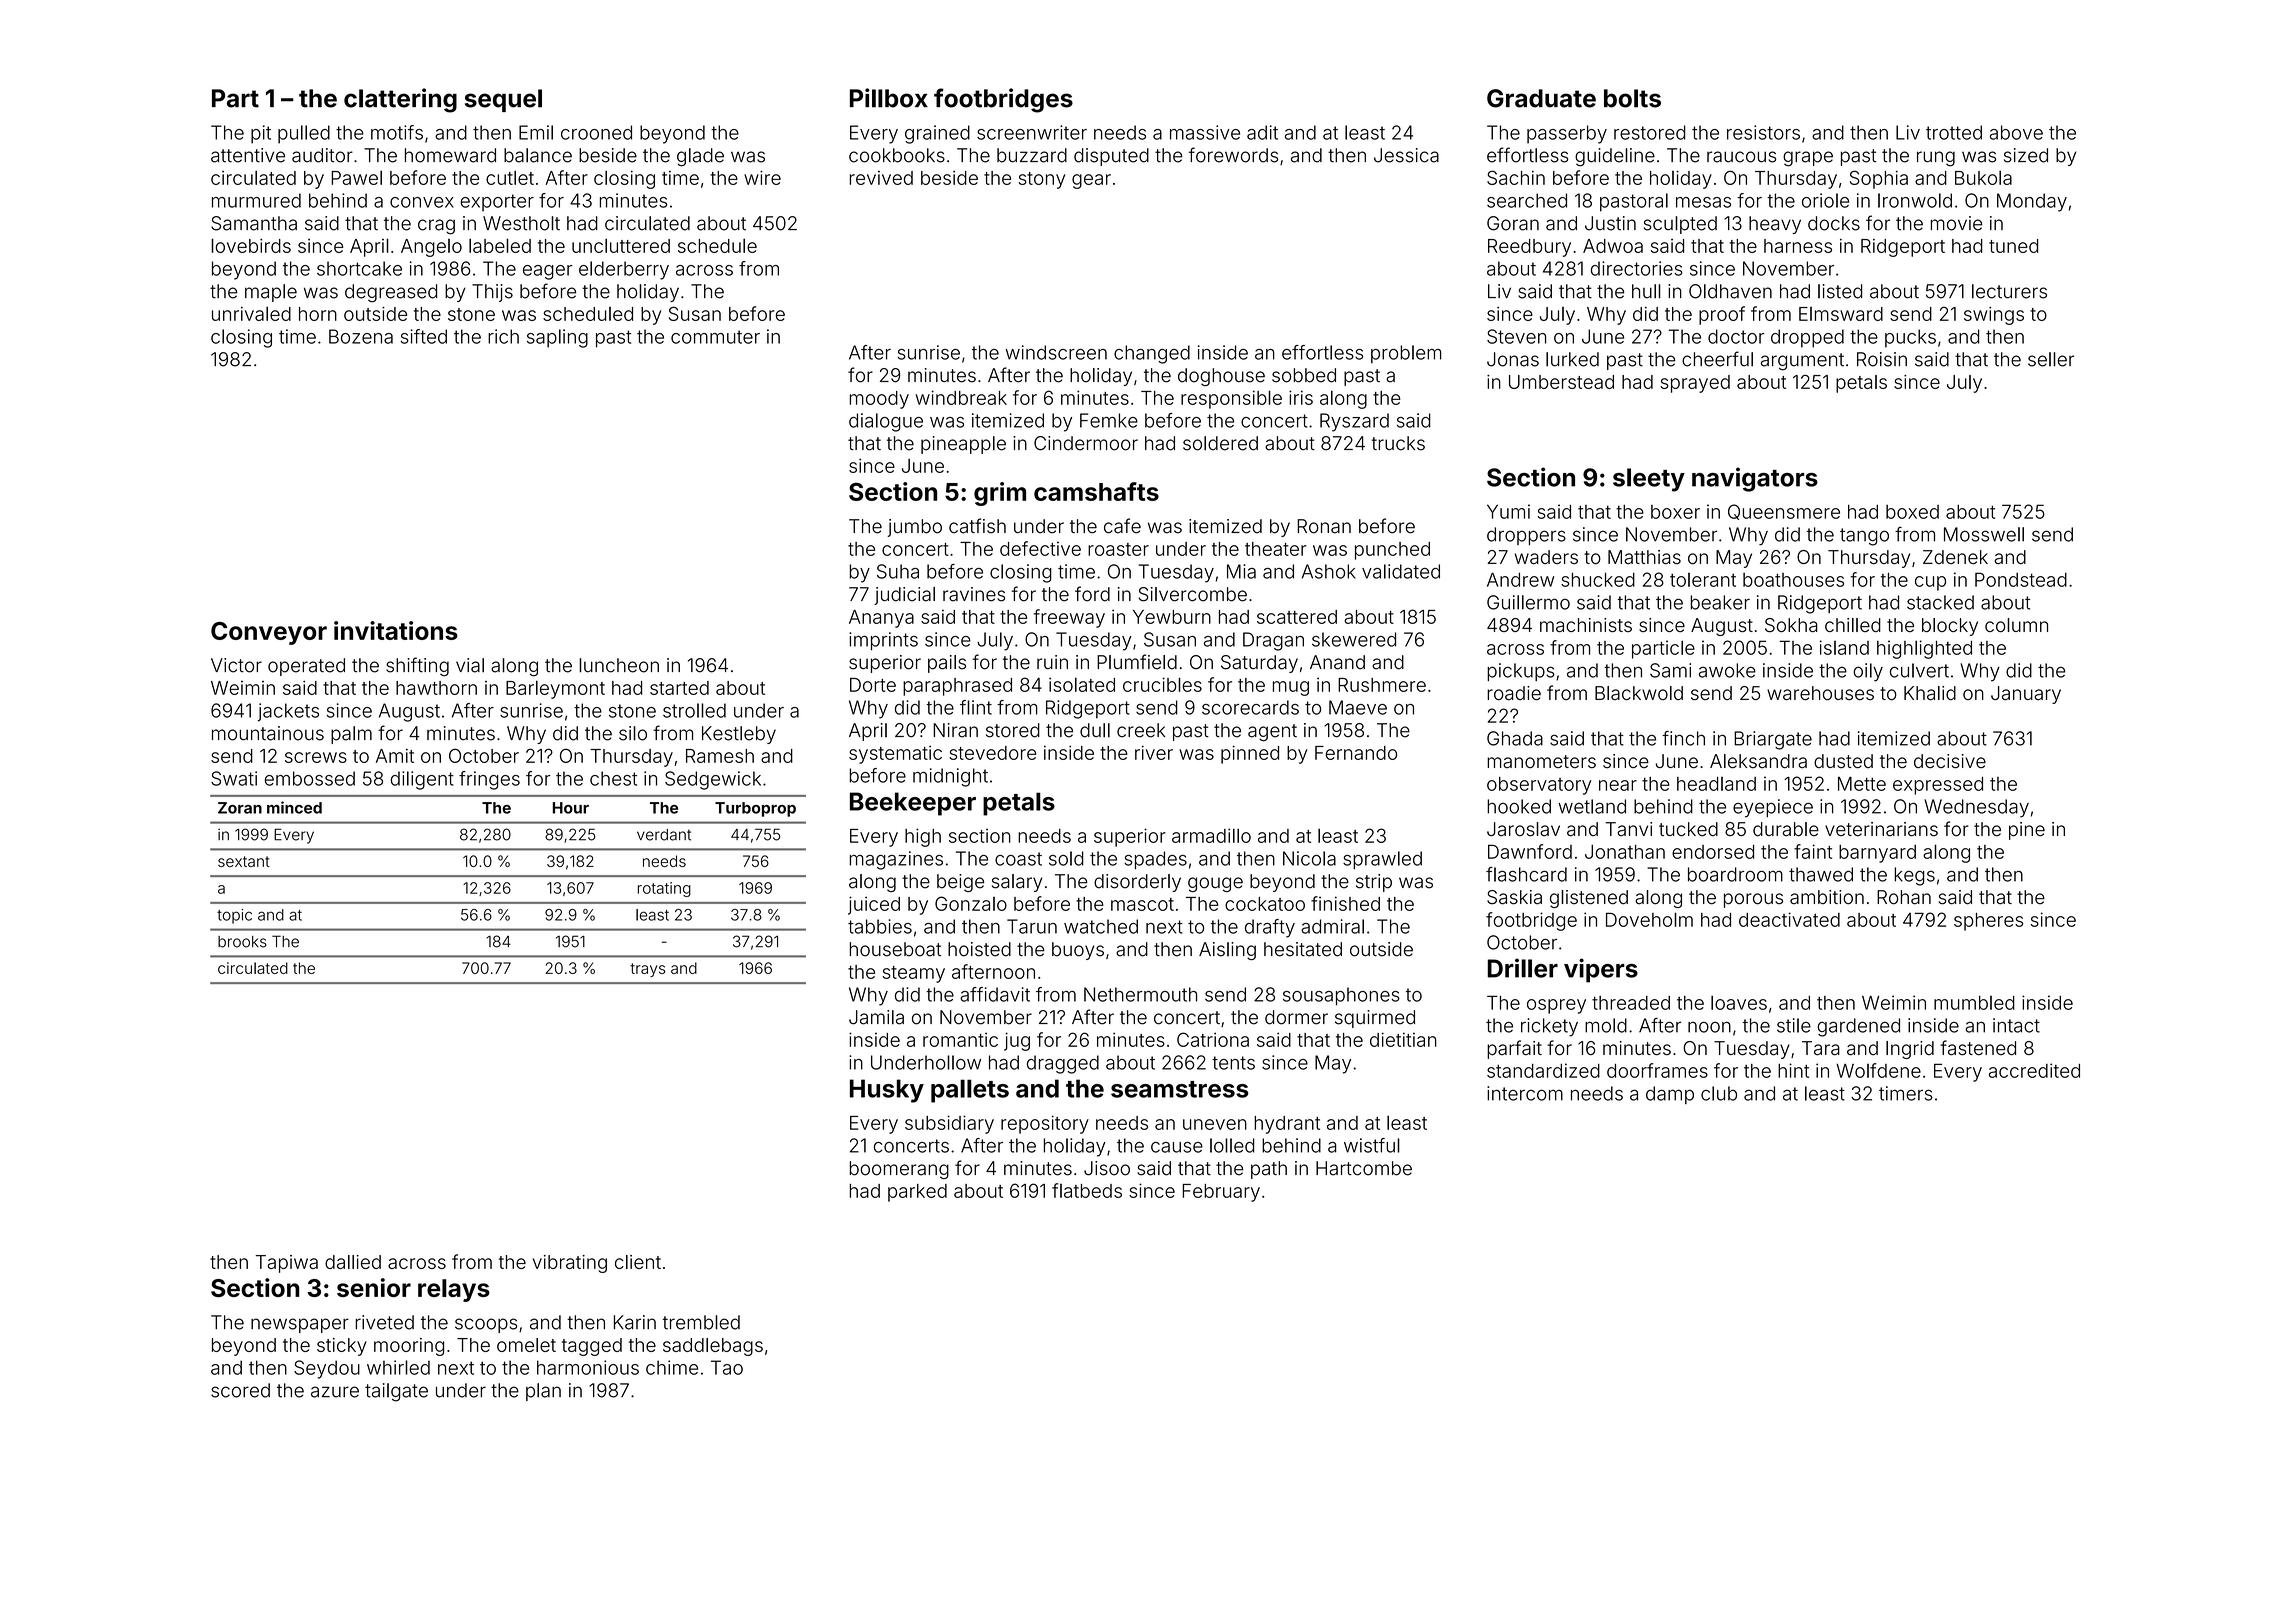 Image resolution: width=2292 pixels, height=1620 pixels. Describe the element at coordinates (1853, 625) in the page. I see `chilled` at that location.
